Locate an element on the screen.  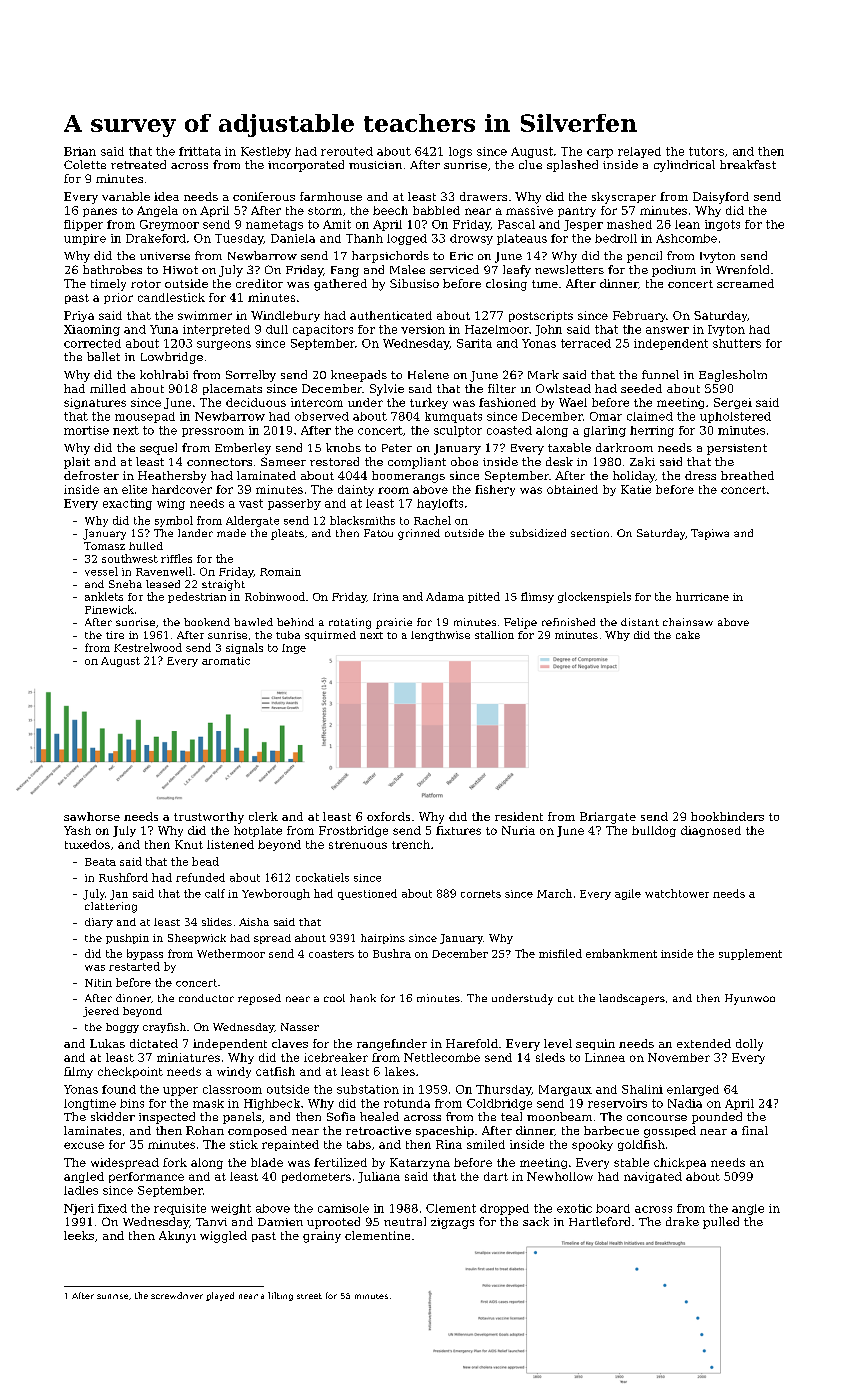
rotor is located at coordinates (146, 284).
